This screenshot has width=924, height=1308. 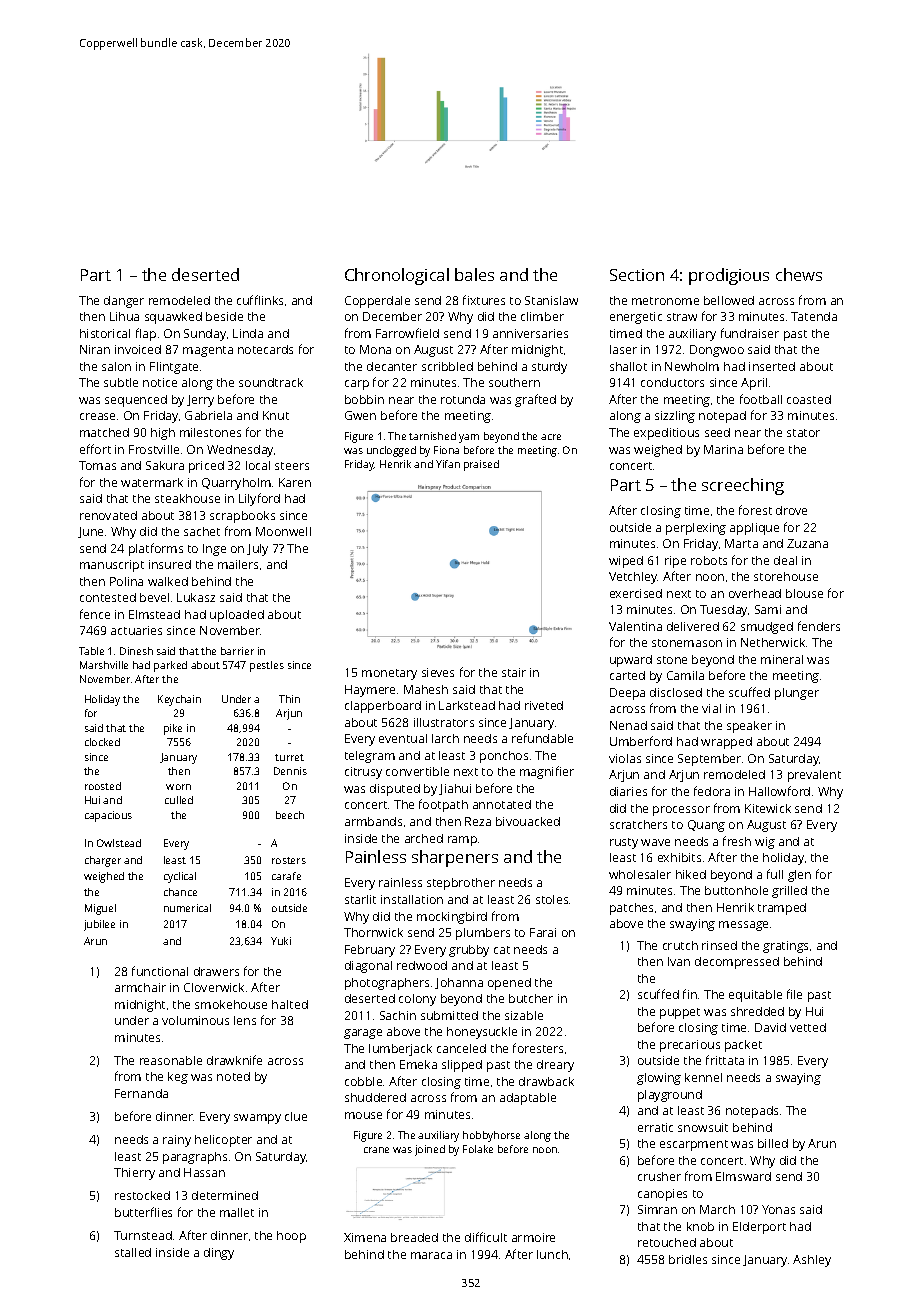 What do you see at coordinates (134, 1174) in the screenshot?
I see `Thierry` at bounding box center [134, 1174].
